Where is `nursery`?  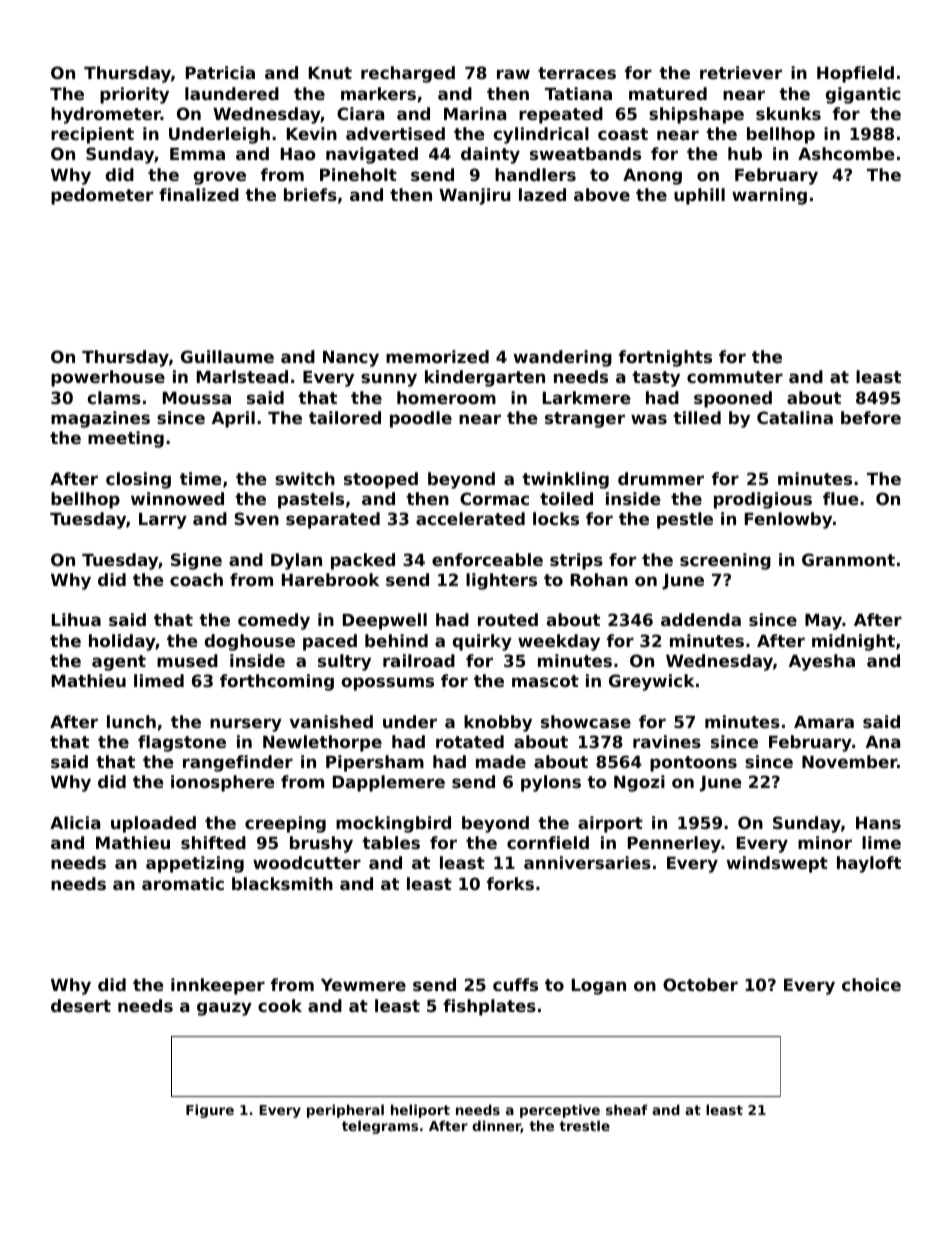 nursery is located at coordinates (246, 725).
